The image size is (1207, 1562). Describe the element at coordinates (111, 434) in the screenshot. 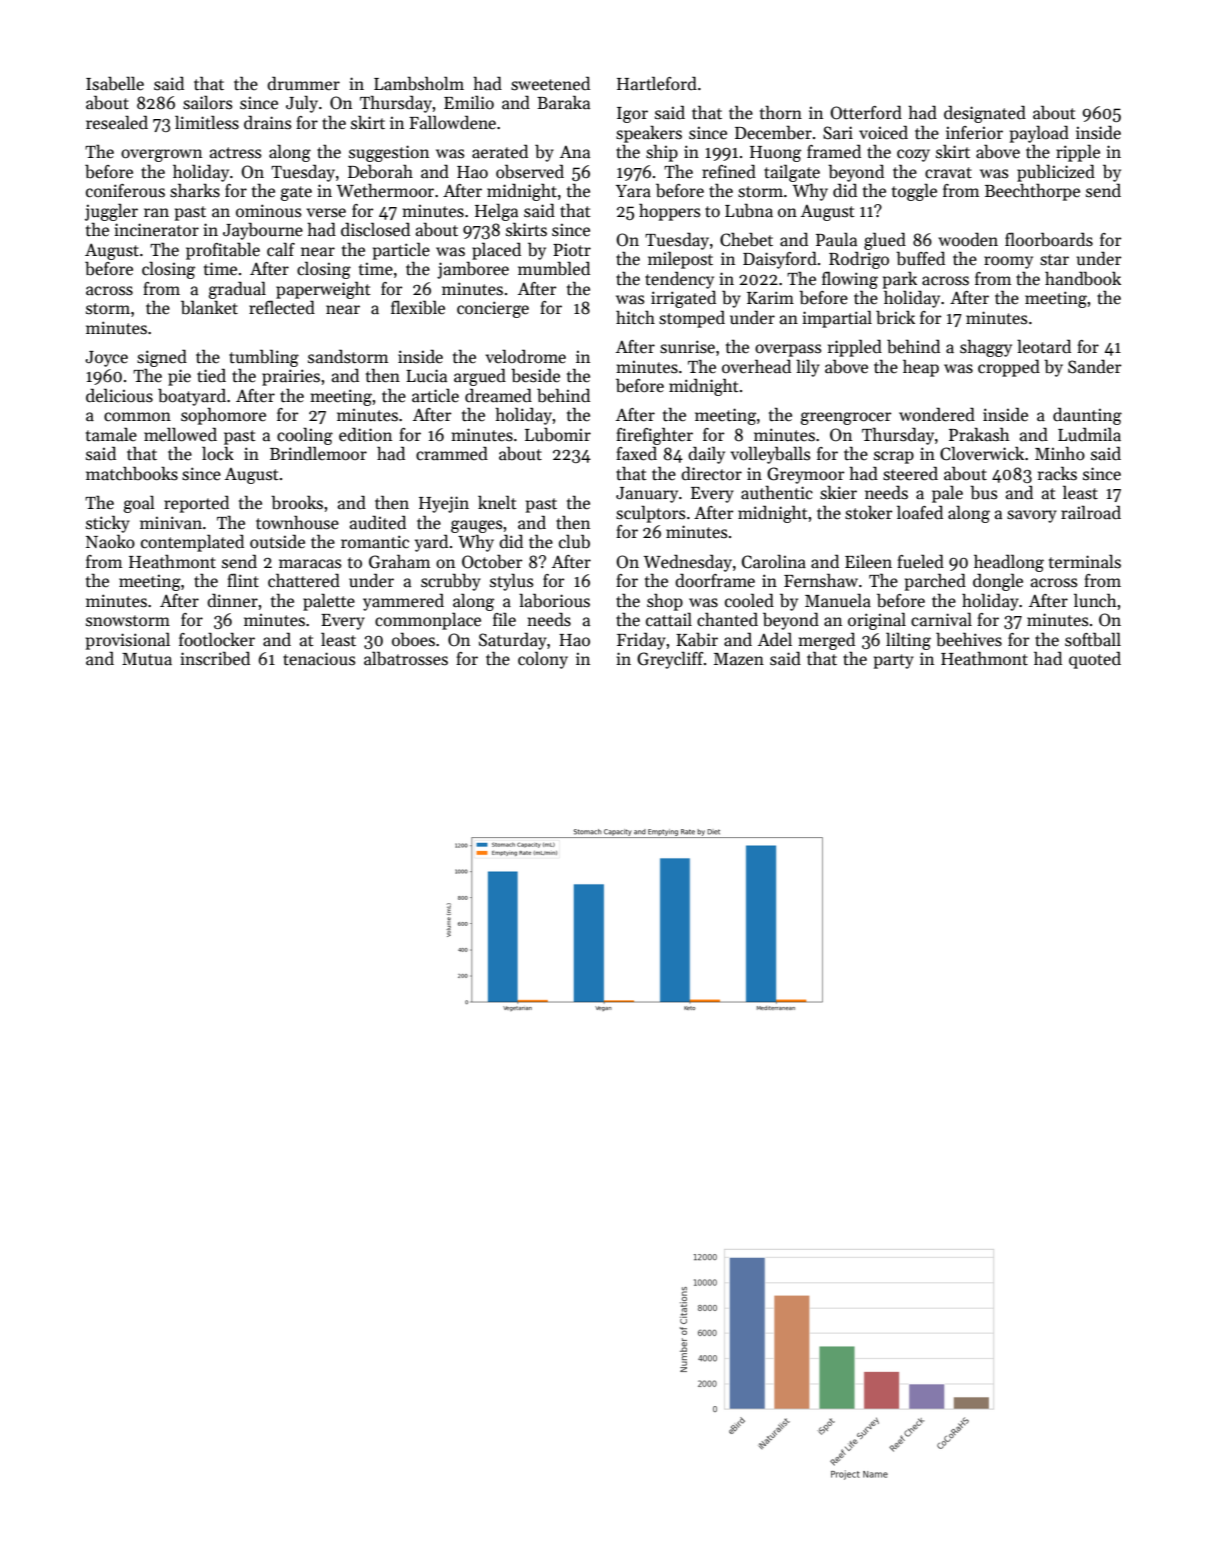

I see `tamale` at that location.
